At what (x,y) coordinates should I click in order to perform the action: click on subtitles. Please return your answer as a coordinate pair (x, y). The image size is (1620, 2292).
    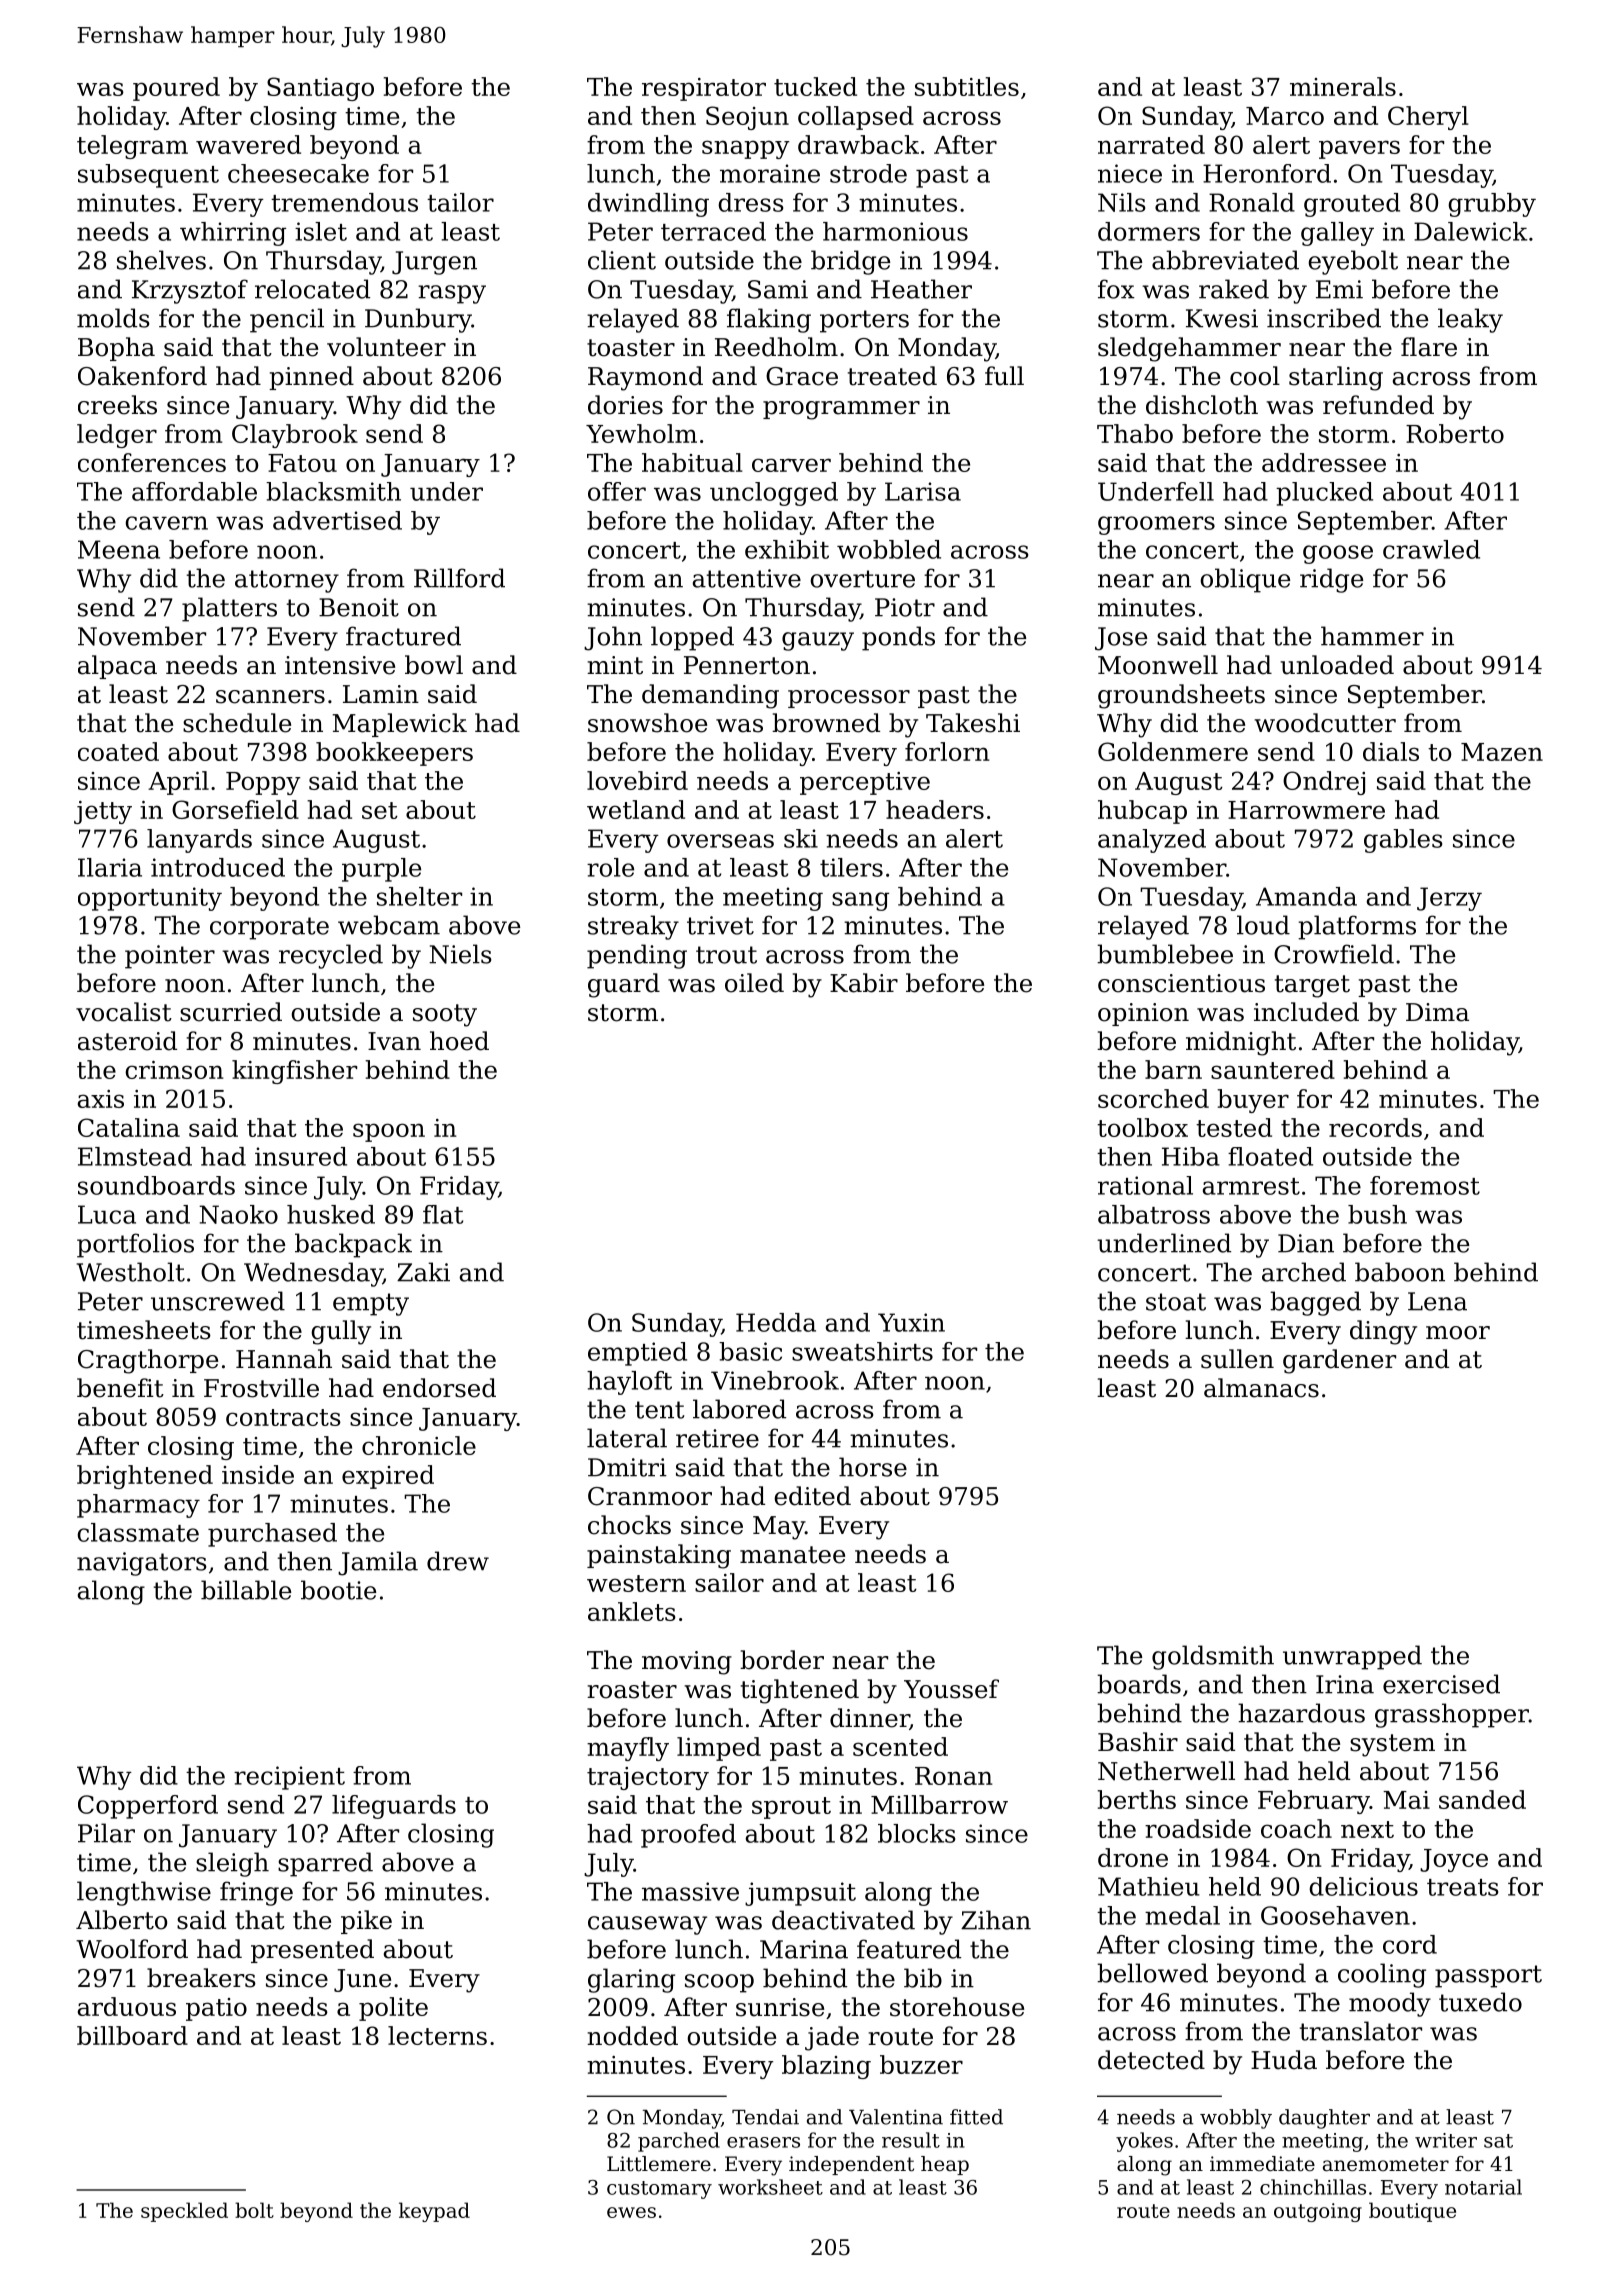
    Looking at the image, I should click on (967, 86).
